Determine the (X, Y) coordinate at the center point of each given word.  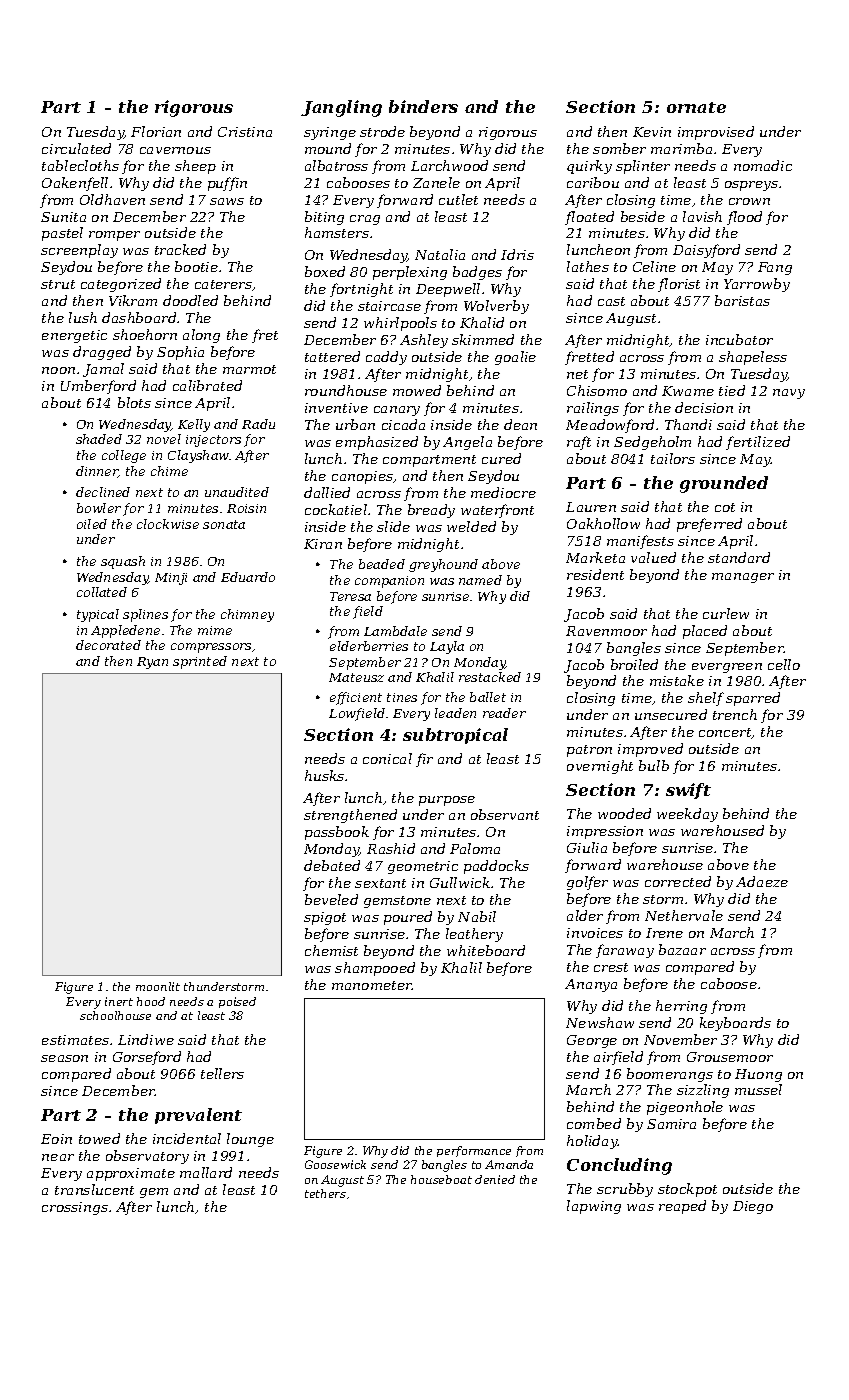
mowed (417, 390)
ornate (696, 107)
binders (423, 106)
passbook (337, 833)
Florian (156, 131)
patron (589, 751)
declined (103, 492)
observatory (147, 1157)
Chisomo (597, 390)
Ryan (152, 663)
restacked (490, 677)
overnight (600, 767)
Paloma (475, 848)
